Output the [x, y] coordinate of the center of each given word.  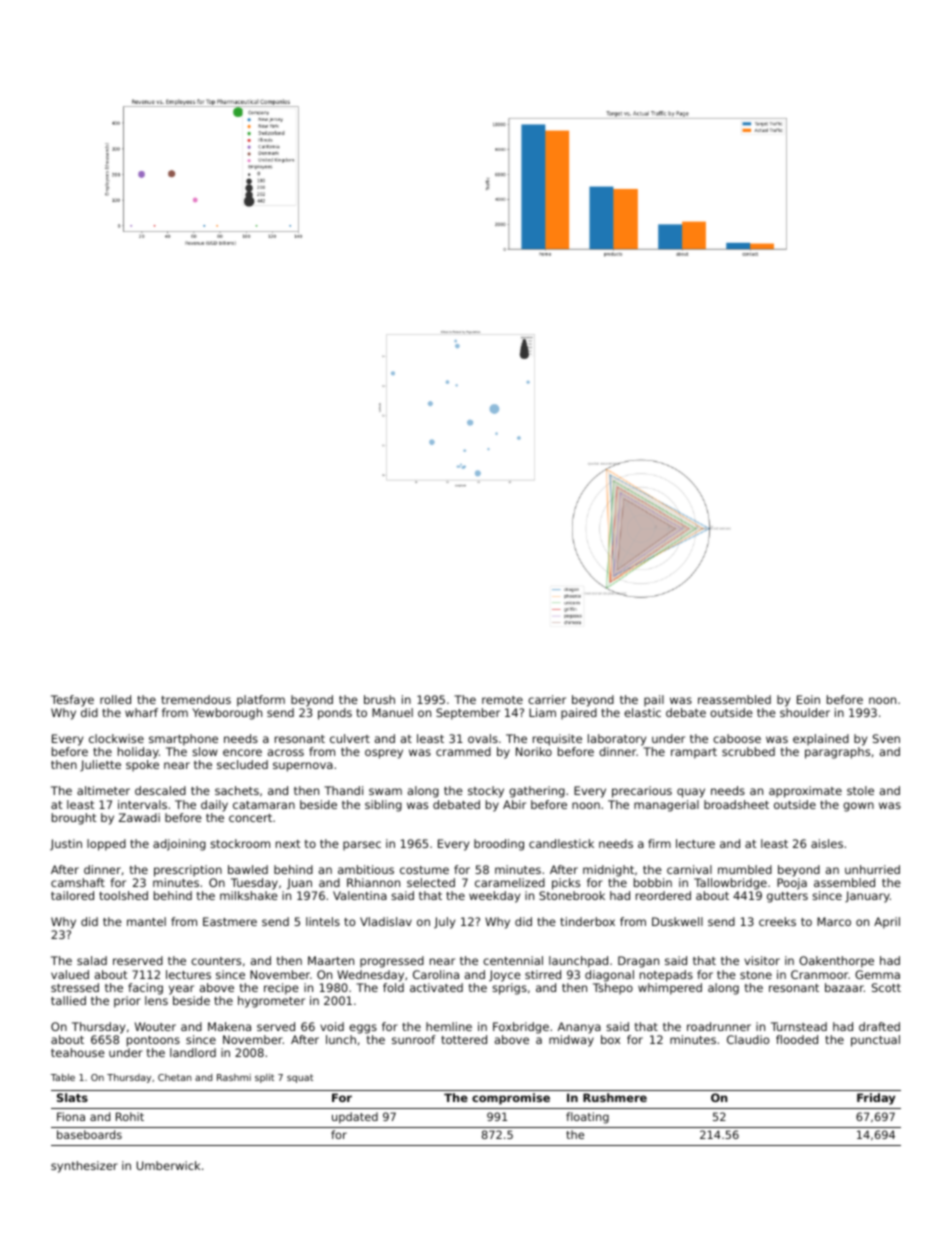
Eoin [808, 699]
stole [860, 790]
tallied [68, 1000]
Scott [886, 987]
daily [214, 806]
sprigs [509, 989]
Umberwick [169, 1165]
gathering [537, 792]
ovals [483, 738]
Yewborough [227, 714]
